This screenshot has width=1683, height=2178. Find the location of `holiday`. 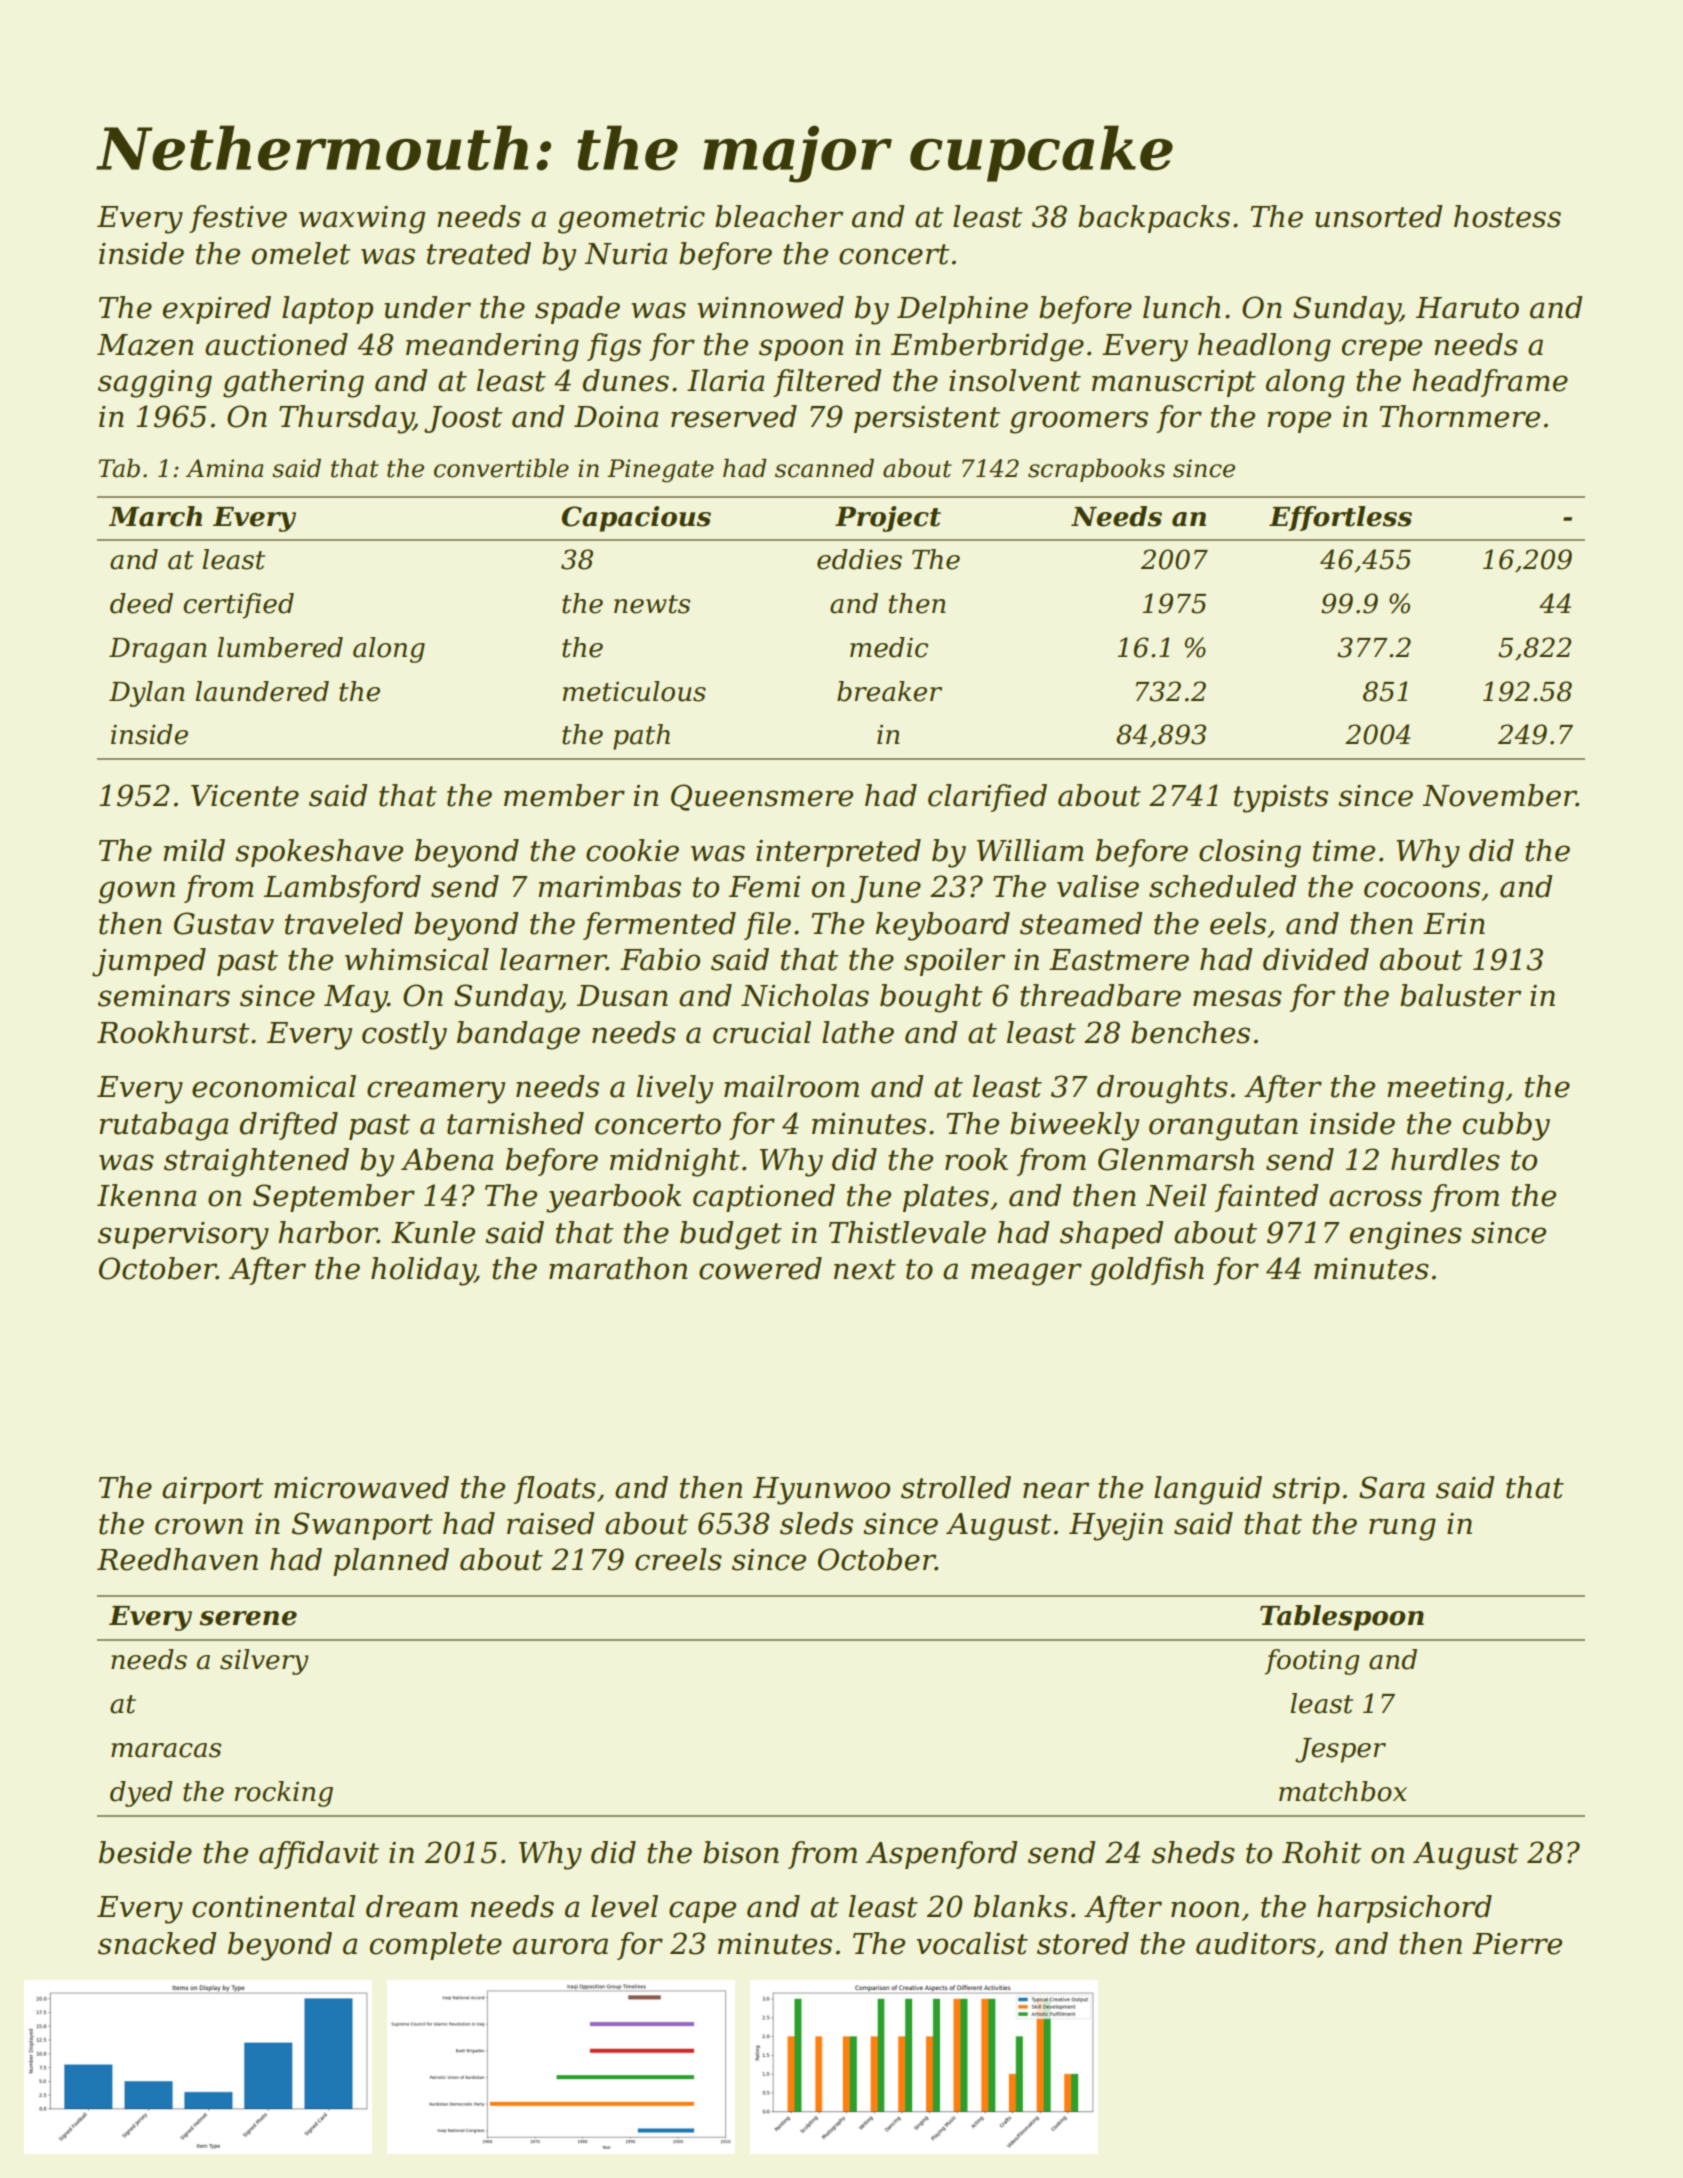

holiday is located at coordinates (423, 1271).
